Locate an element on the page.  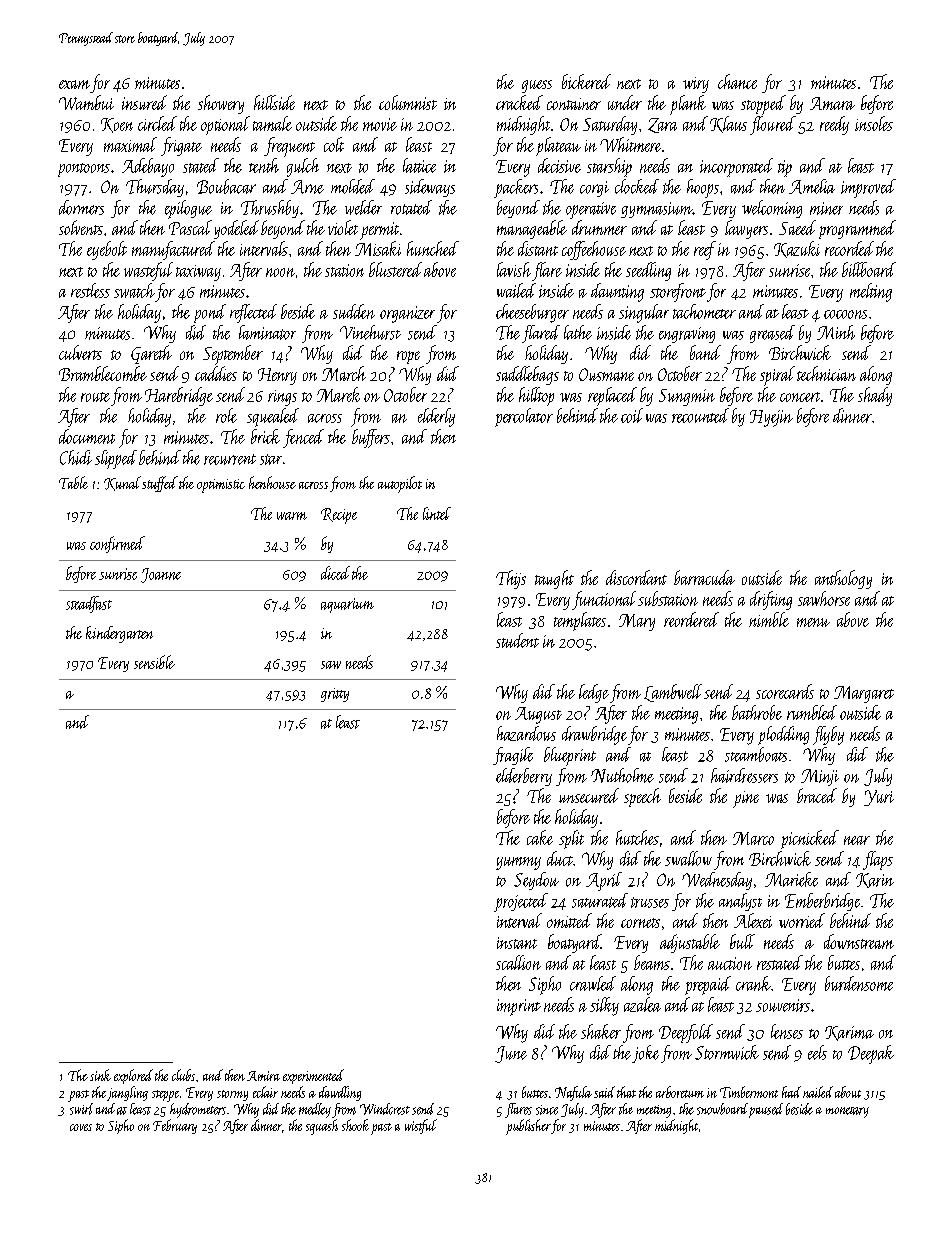
clubs is located at coordinates (183, 1075).
